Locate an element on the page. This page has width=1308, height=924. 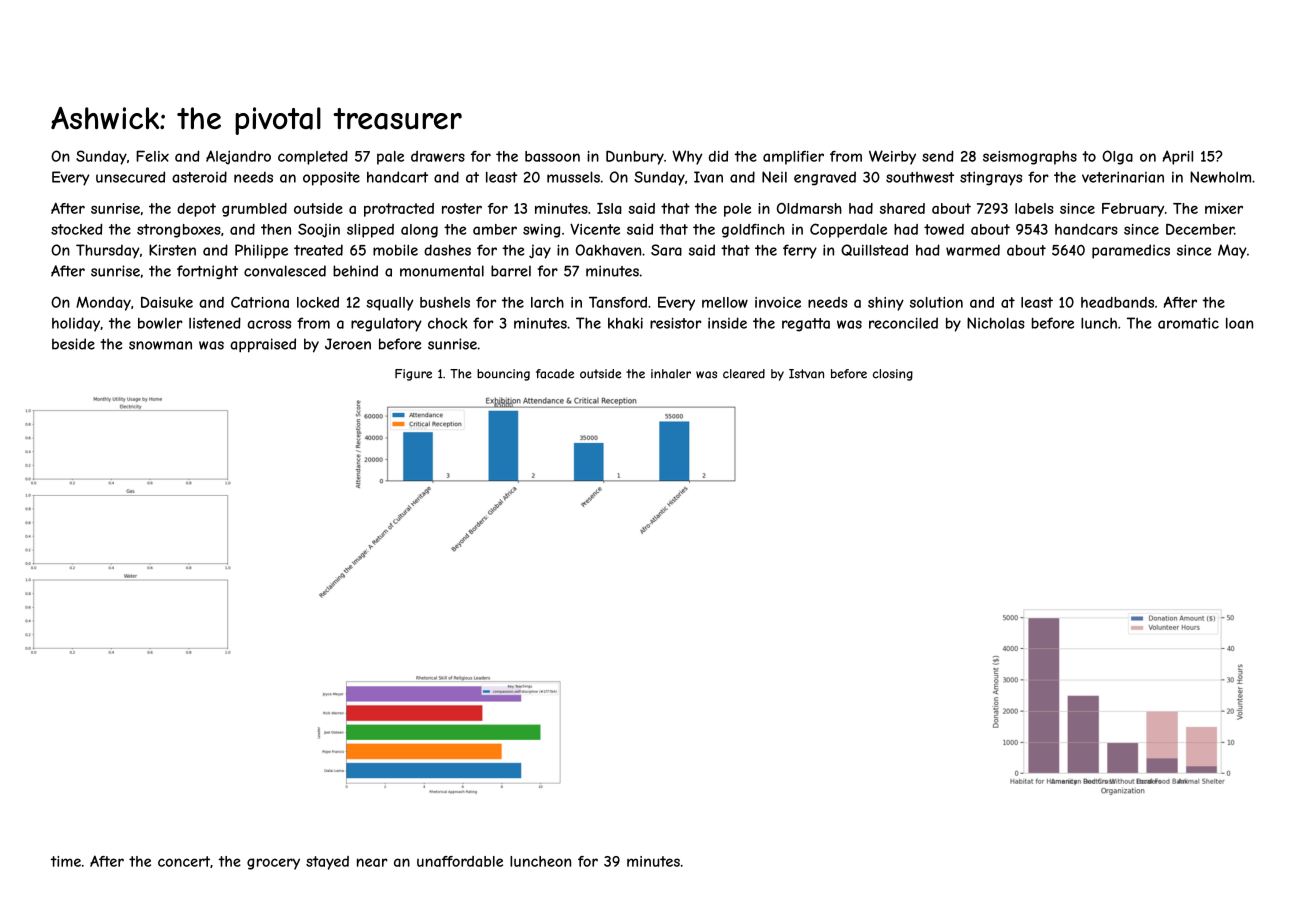
grocery is located at coordinates (273, 864).
